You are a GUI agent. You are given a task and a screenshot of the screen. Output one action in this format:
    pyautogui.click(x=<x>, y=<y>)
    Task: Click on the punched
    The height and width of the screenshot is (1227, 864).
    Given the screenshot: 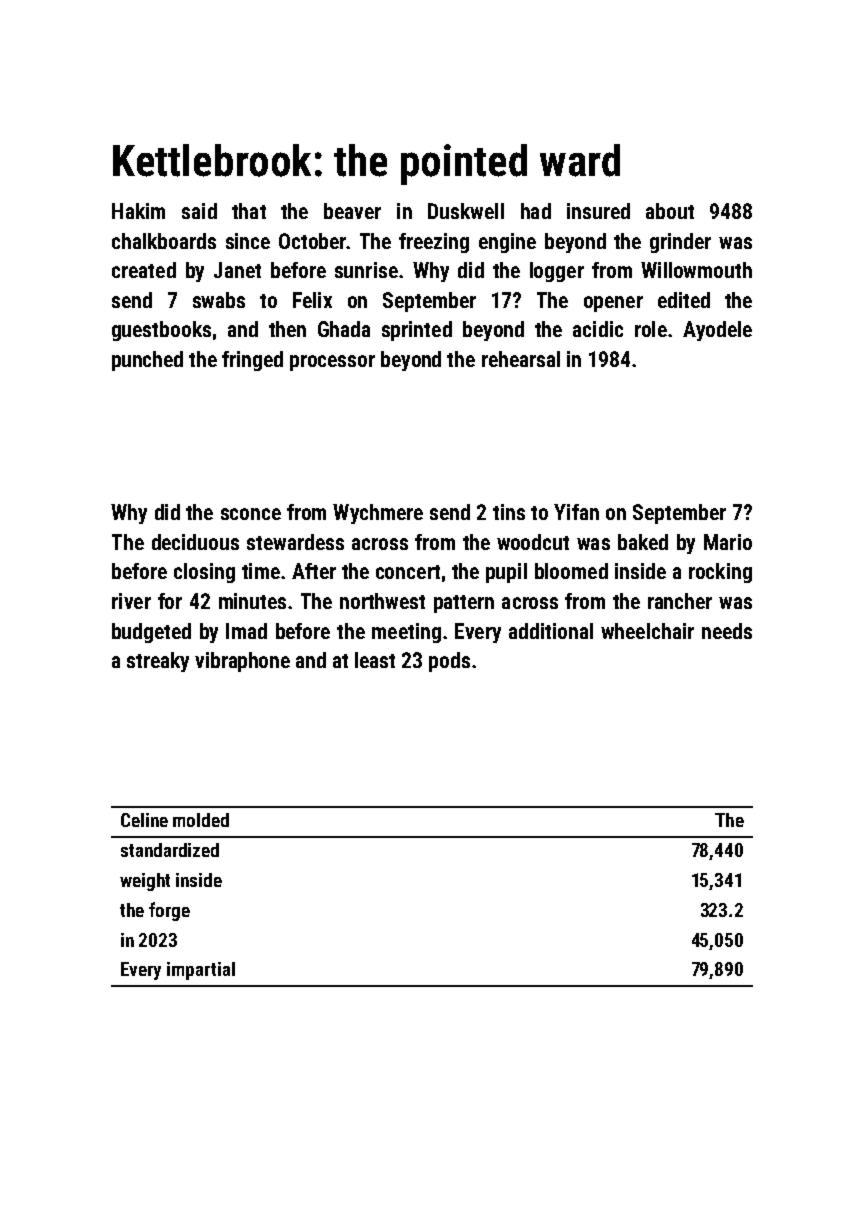 What is the action you would take?
    pyautogui.click(x=147, y=361)
